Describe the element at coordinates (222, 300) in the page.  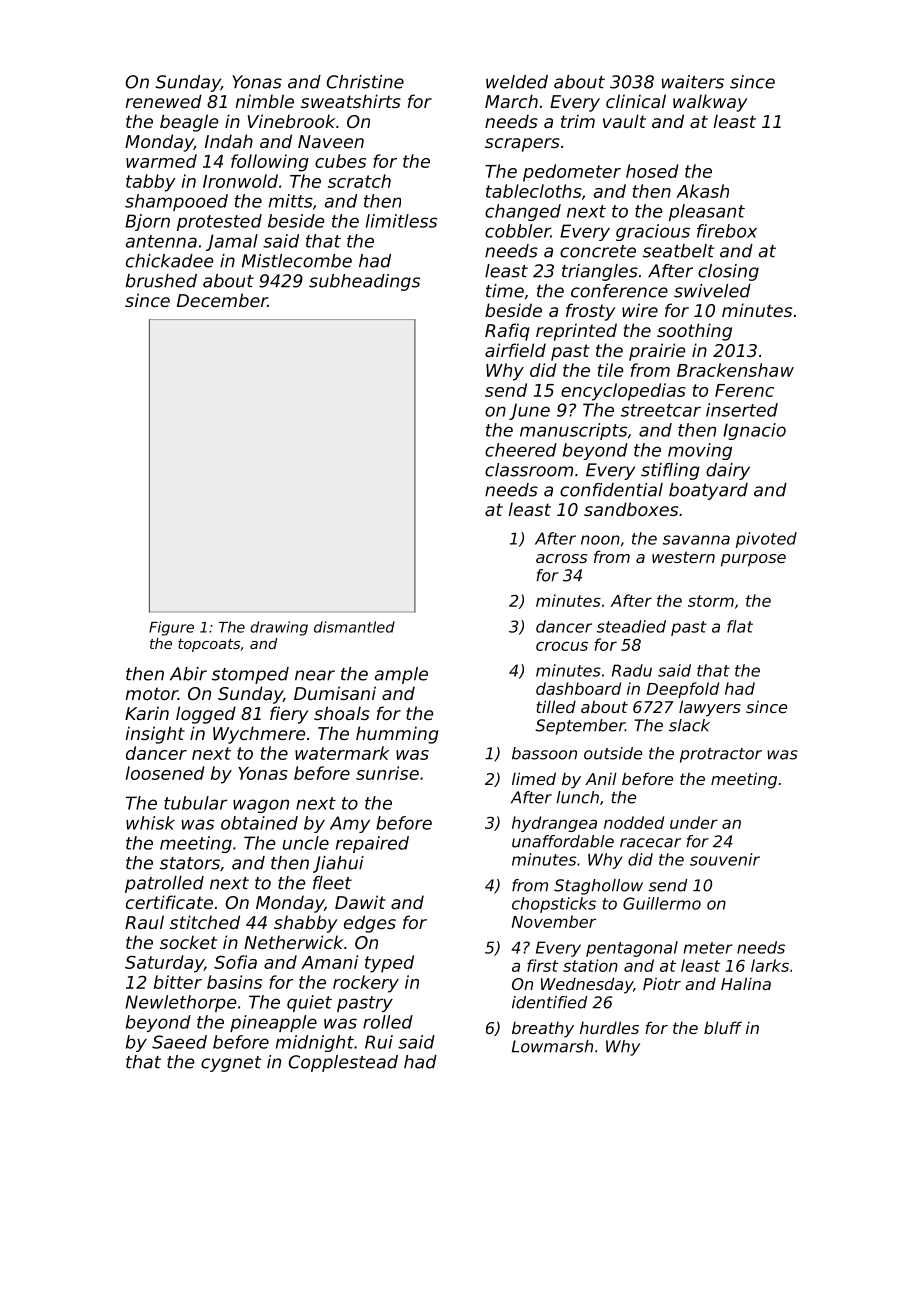
I see `December` at that location.
